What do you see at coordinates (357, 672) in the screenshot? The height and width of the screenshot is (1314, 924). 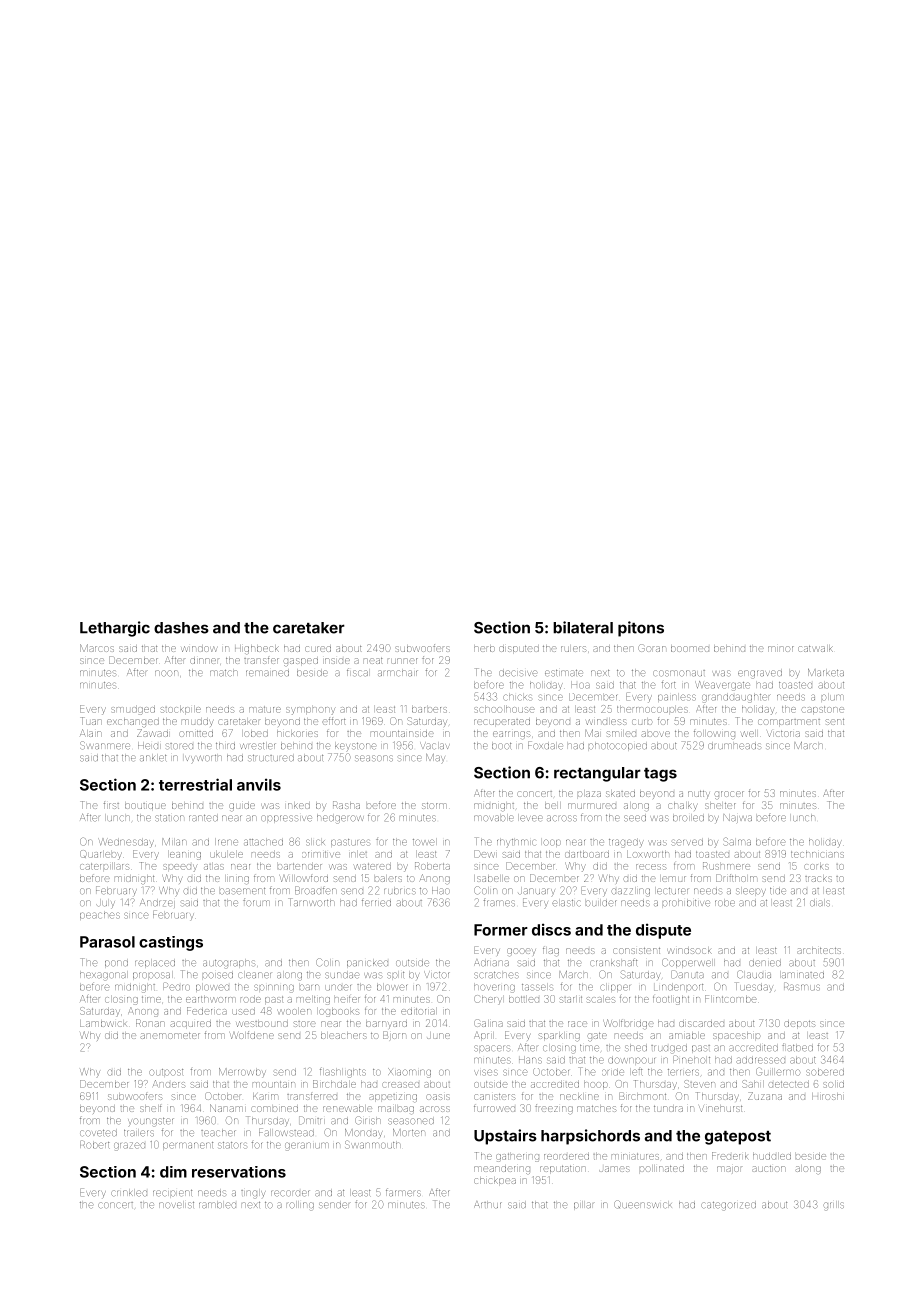 I see `fiscal` at bounding box center [357, 672].
